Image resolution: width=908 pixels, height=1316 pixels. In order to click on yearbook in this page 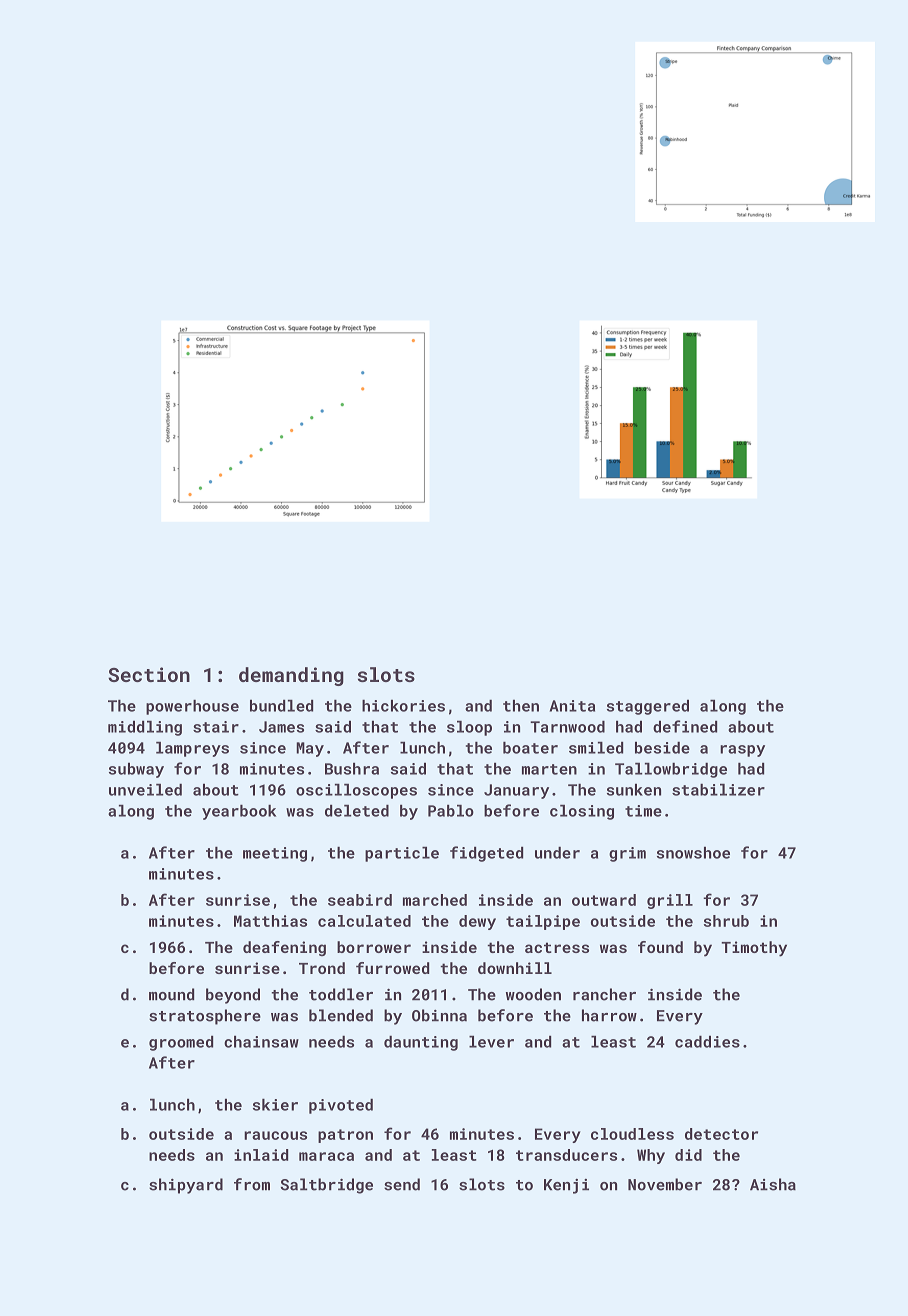, I will do `click(239, 812)`.
